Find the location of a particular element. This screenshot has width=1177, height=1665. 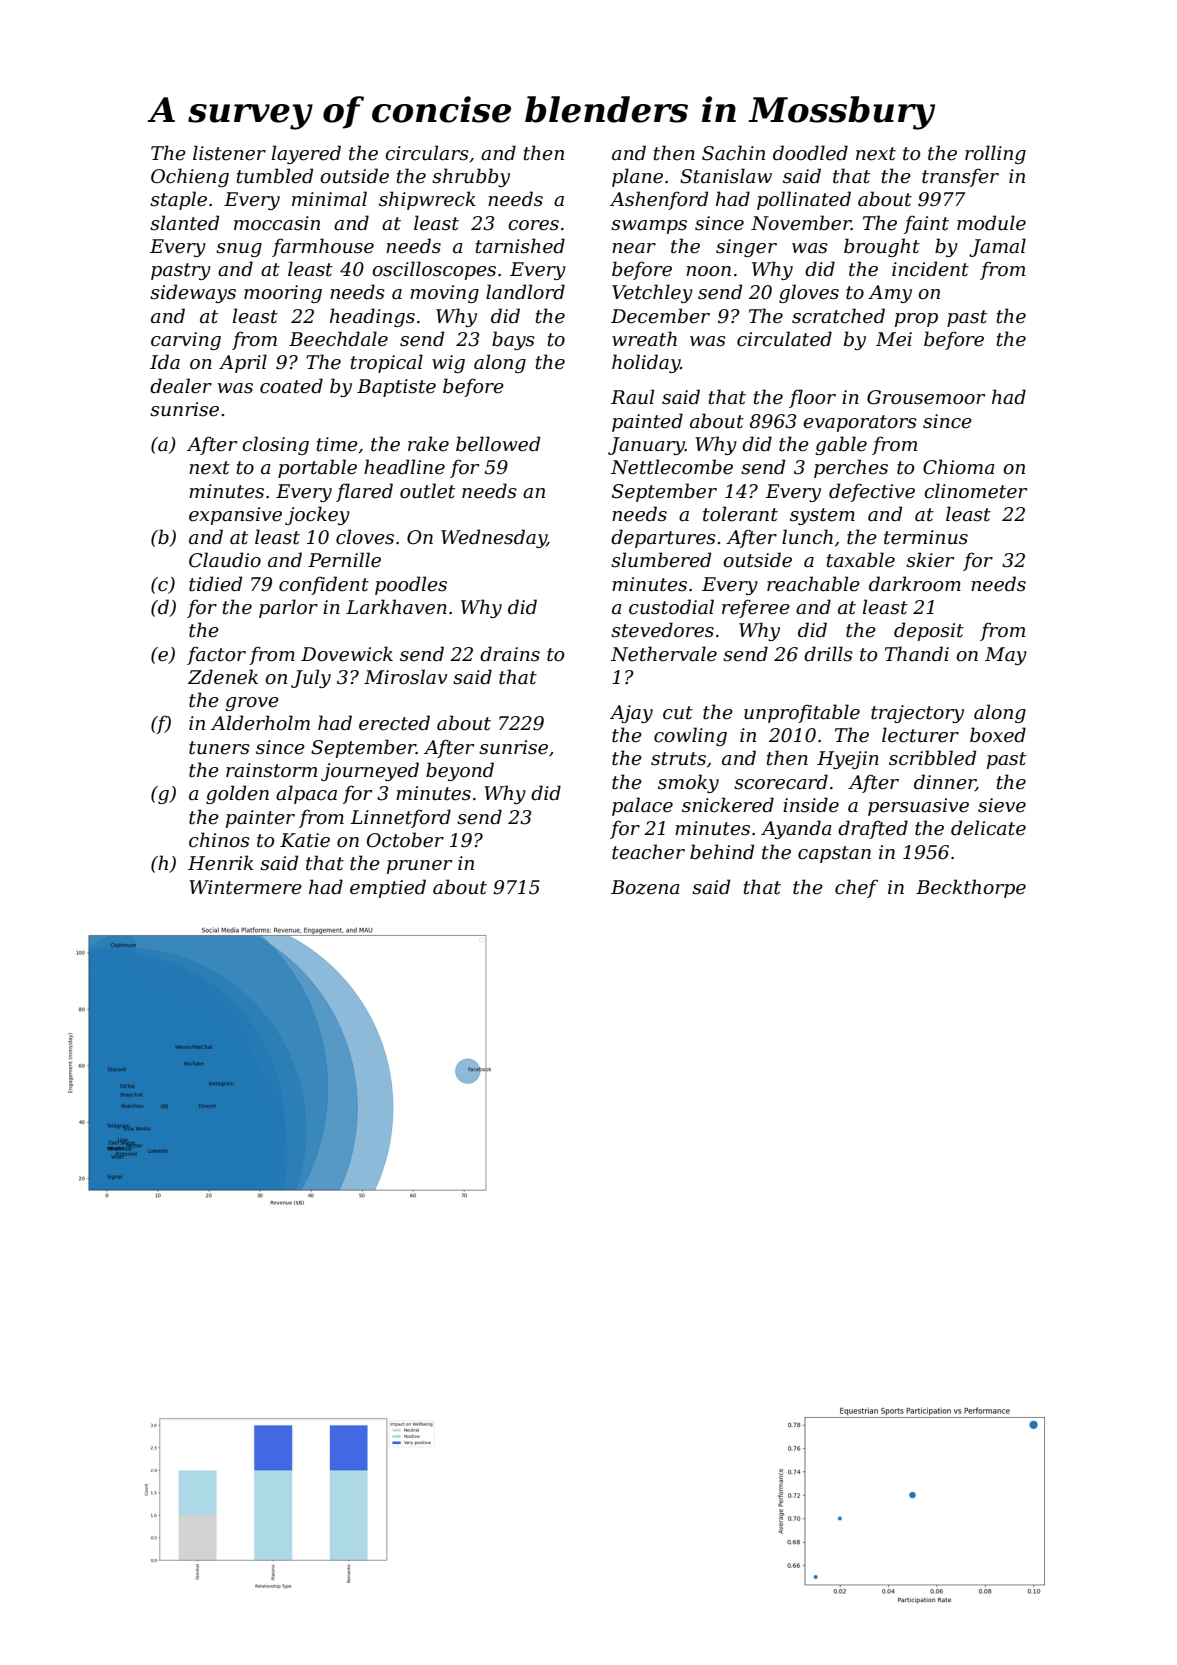

beyond is located at coordinates (460, 771).
